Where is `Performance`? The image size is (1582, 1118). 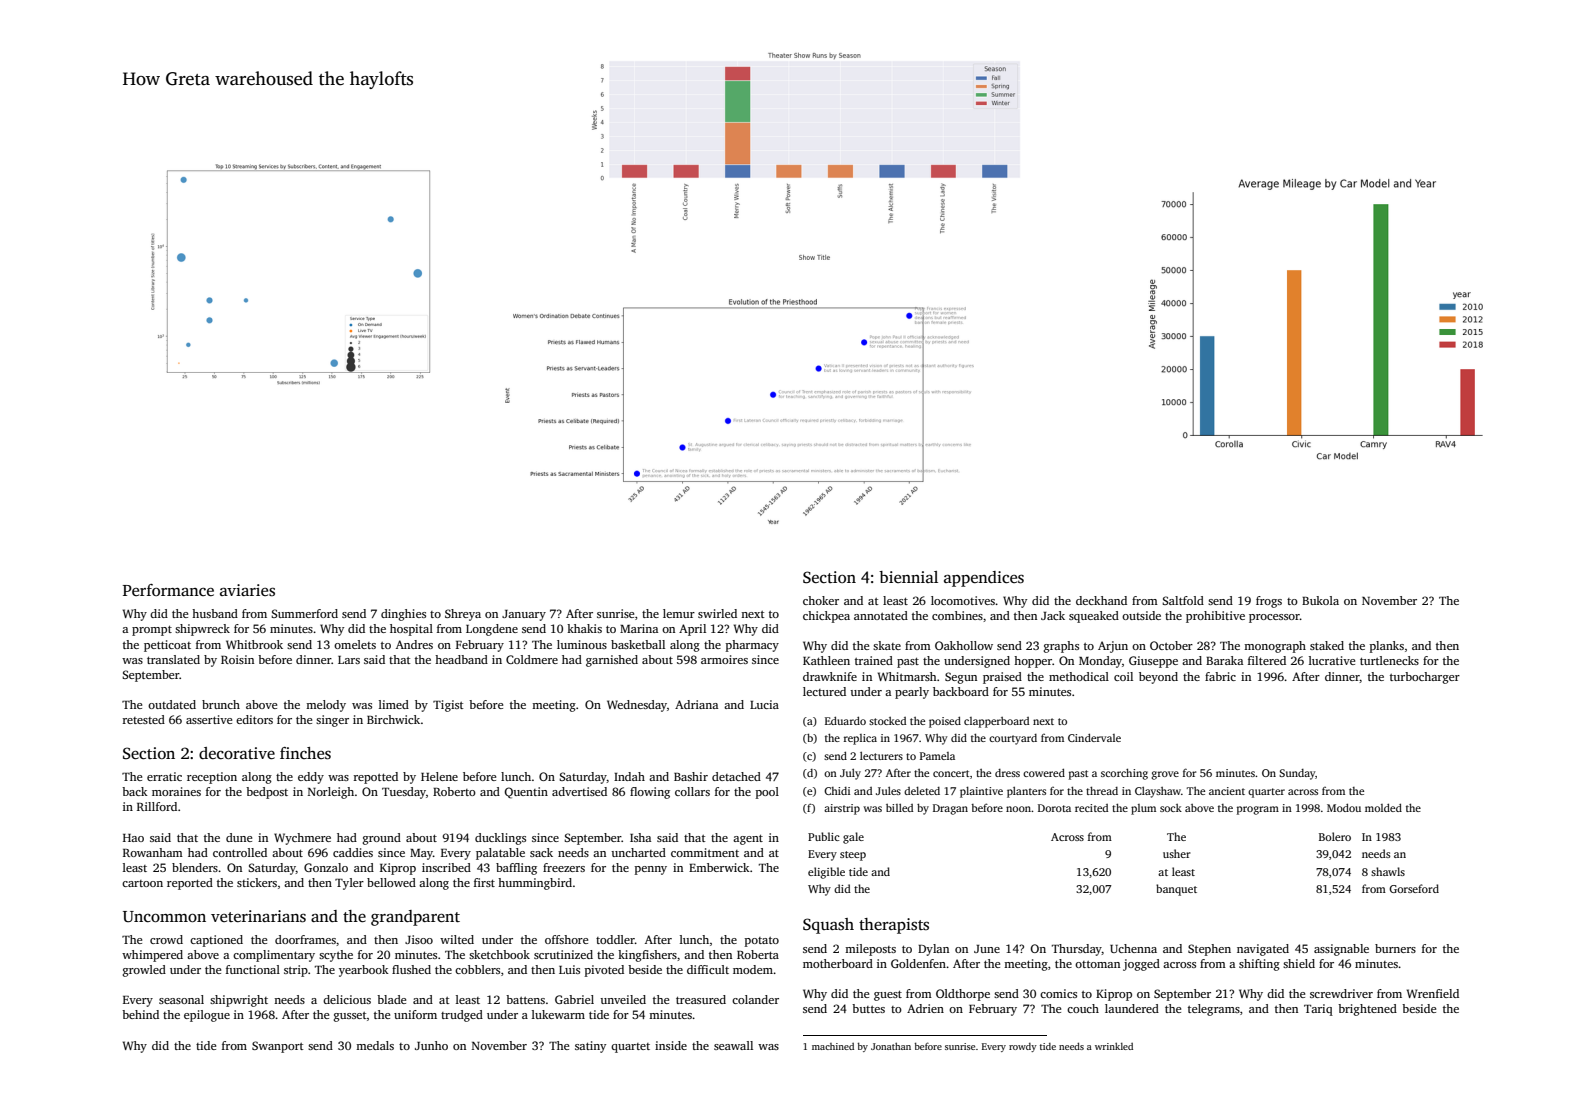 Performance is located at coordinates (168, 590).
